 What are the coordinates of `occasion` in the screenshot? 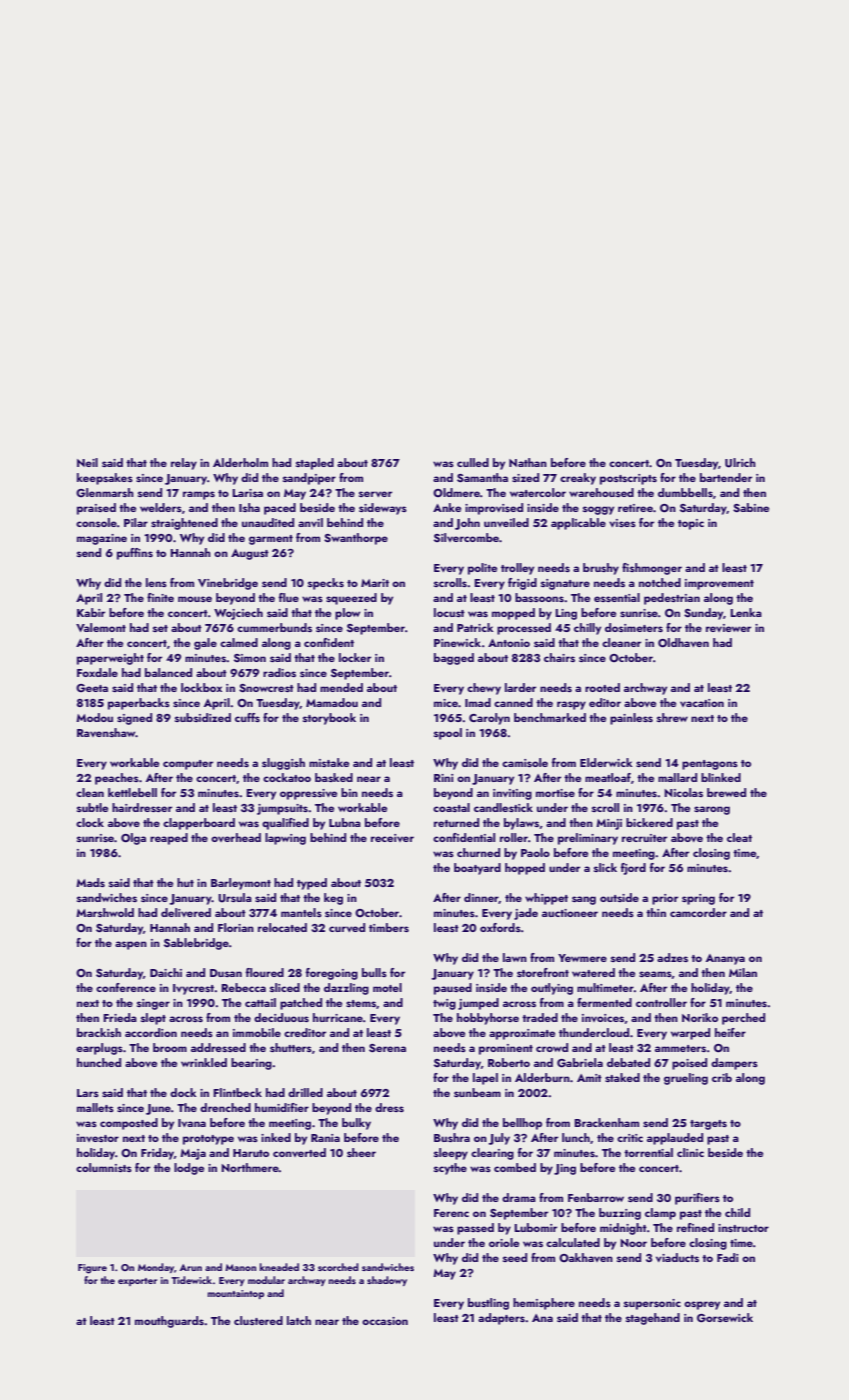 It's located at (385, 1321).
